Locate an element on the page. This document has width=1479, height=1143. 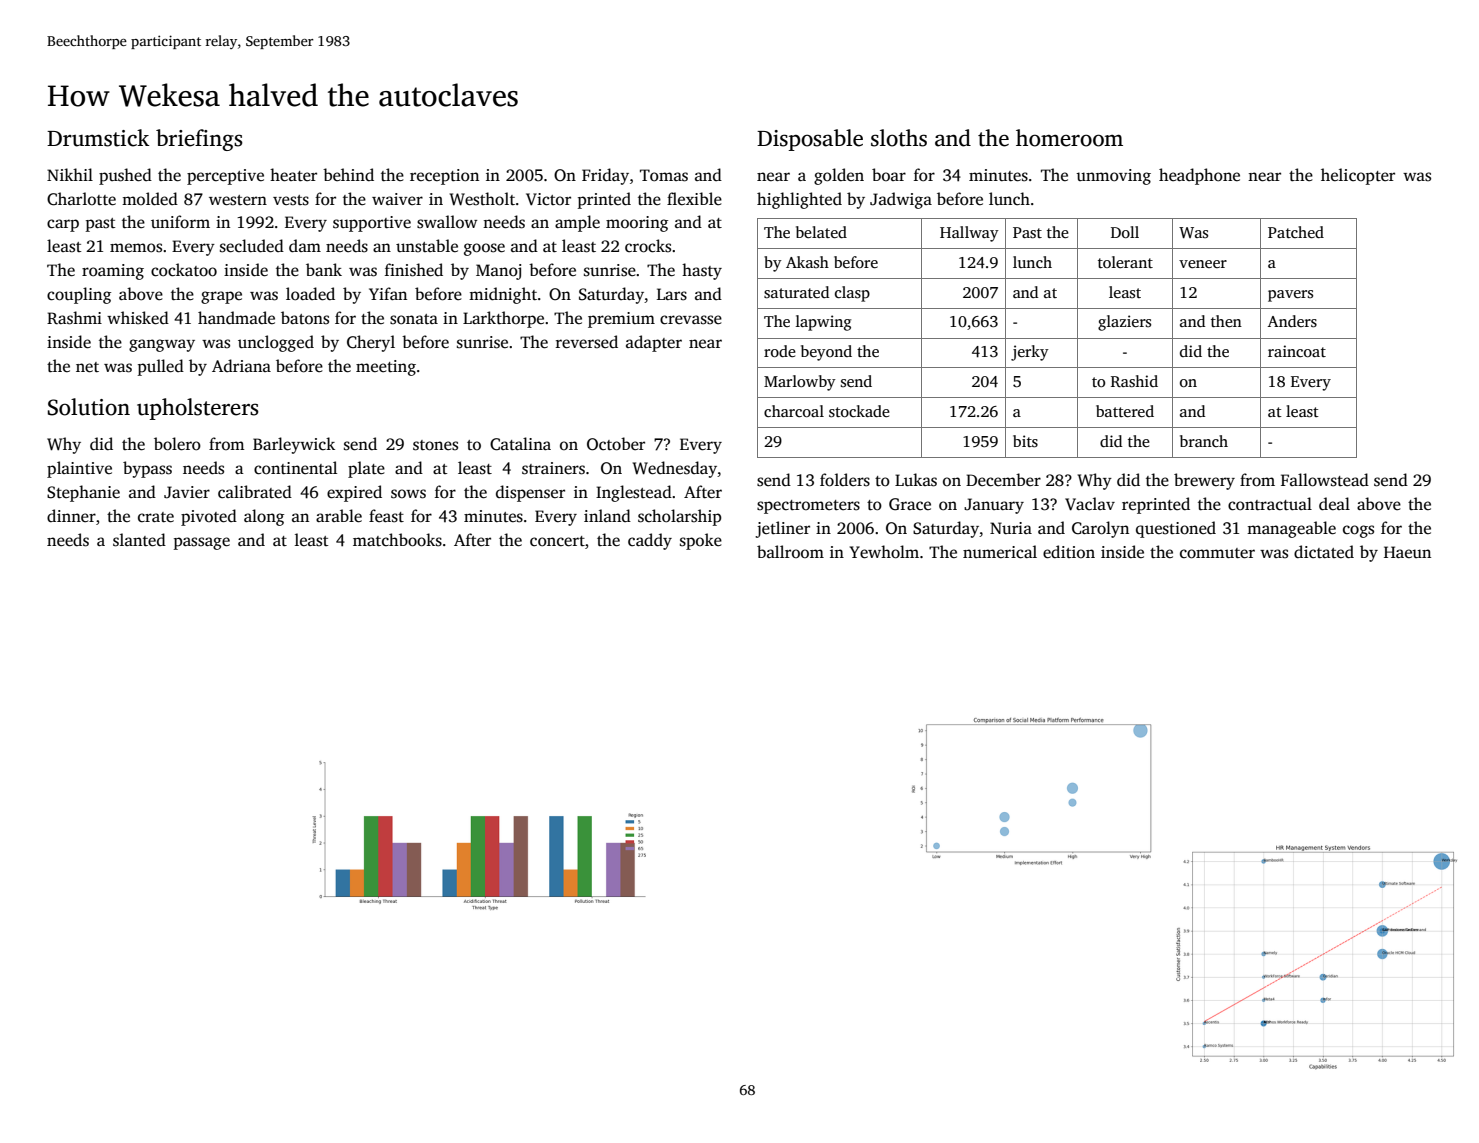
arable is located at coordinates (339, 516).
